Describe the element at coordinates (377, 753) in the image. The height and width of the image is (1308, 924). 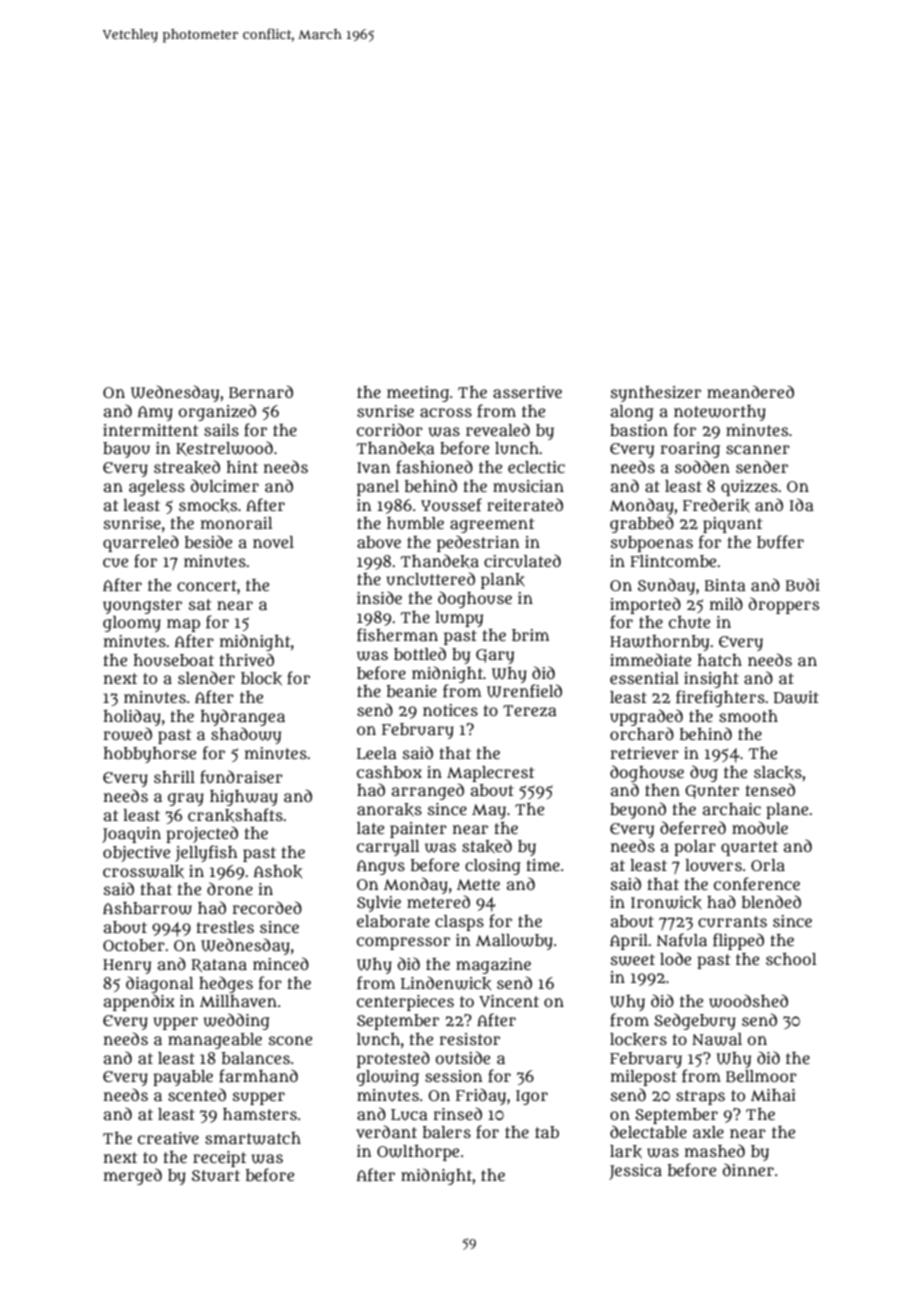
I see `Leela` at that location.
